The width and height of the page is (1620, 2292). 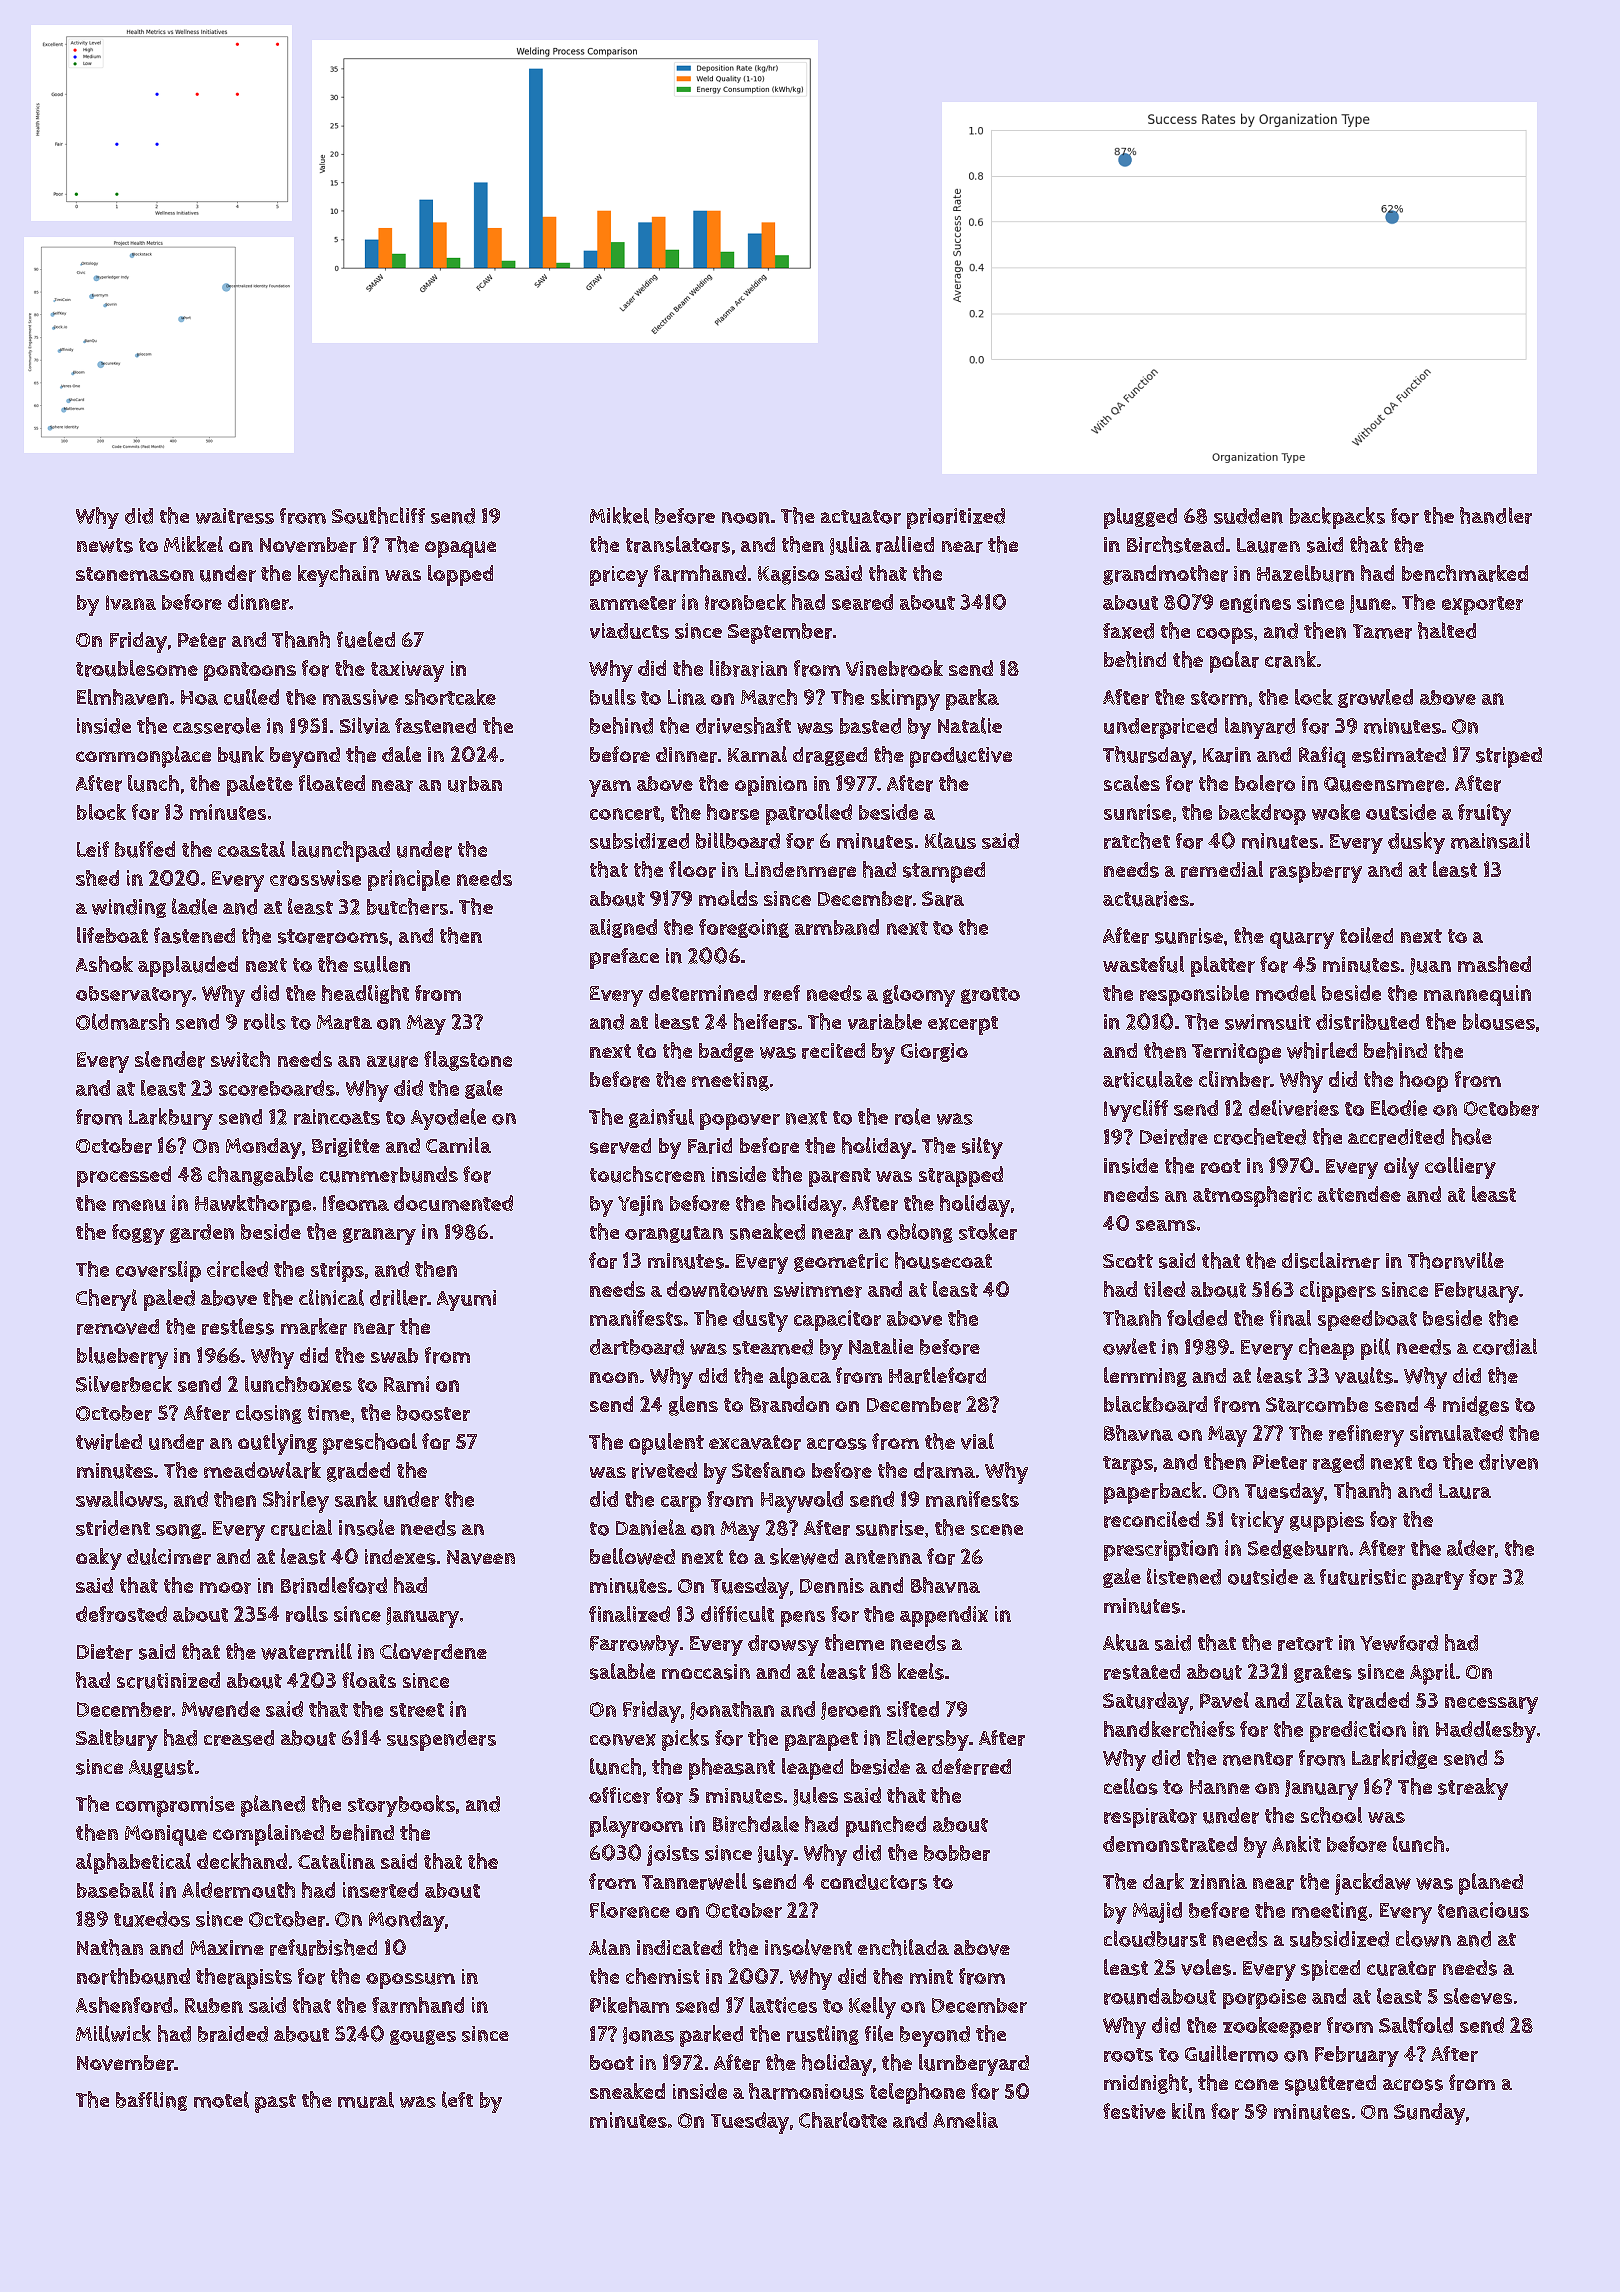 What do you see at coordinates (1146, 899) in the page?
I see `actuaries` at bounding box center [1146, 899].
